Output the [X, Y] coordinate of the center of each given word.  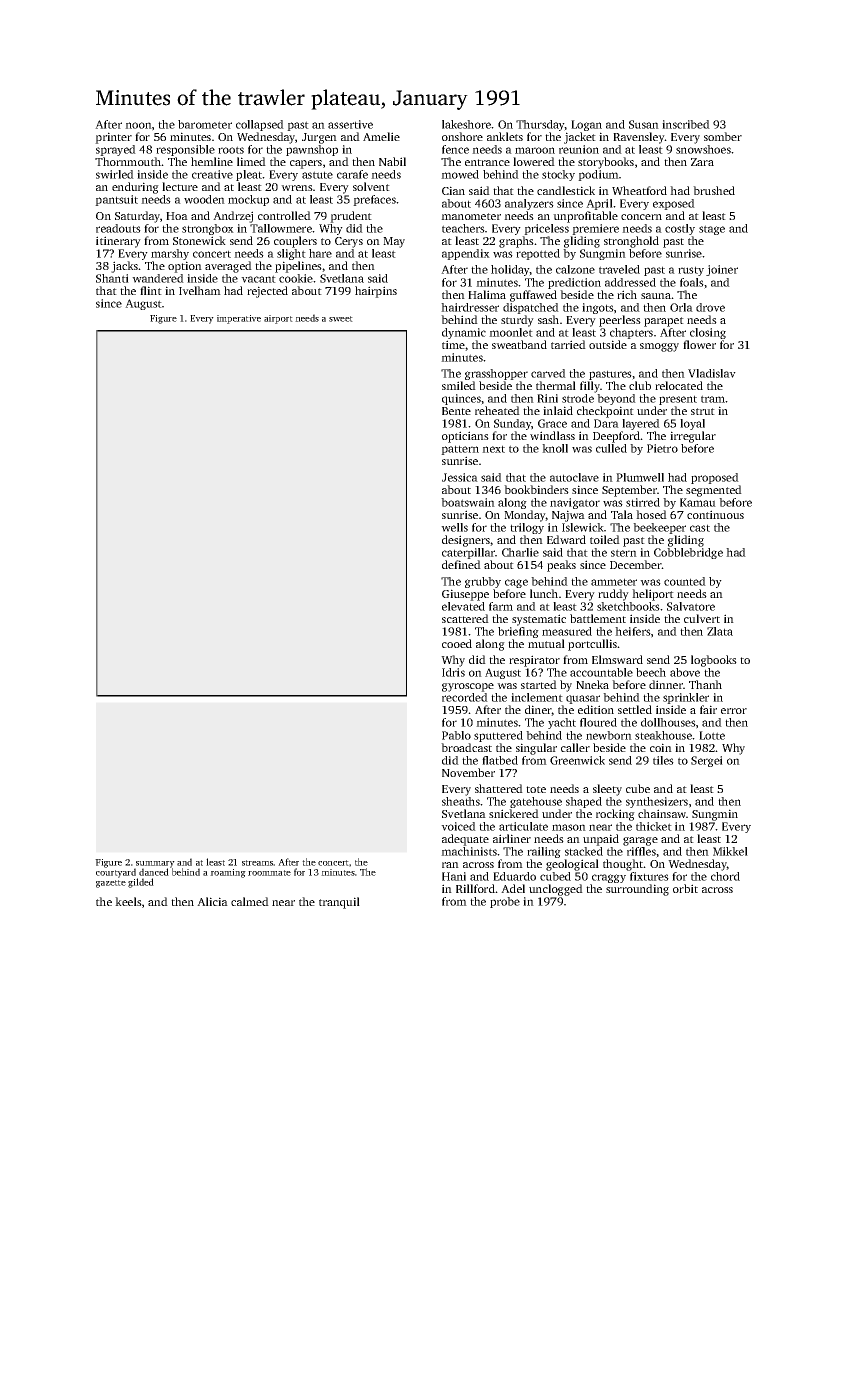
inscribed [686, 124]
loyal [692, 424]
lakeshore [467, 124]
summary [155, 864]
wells [454, 527]
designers [466, 541]
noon [138, 125]
